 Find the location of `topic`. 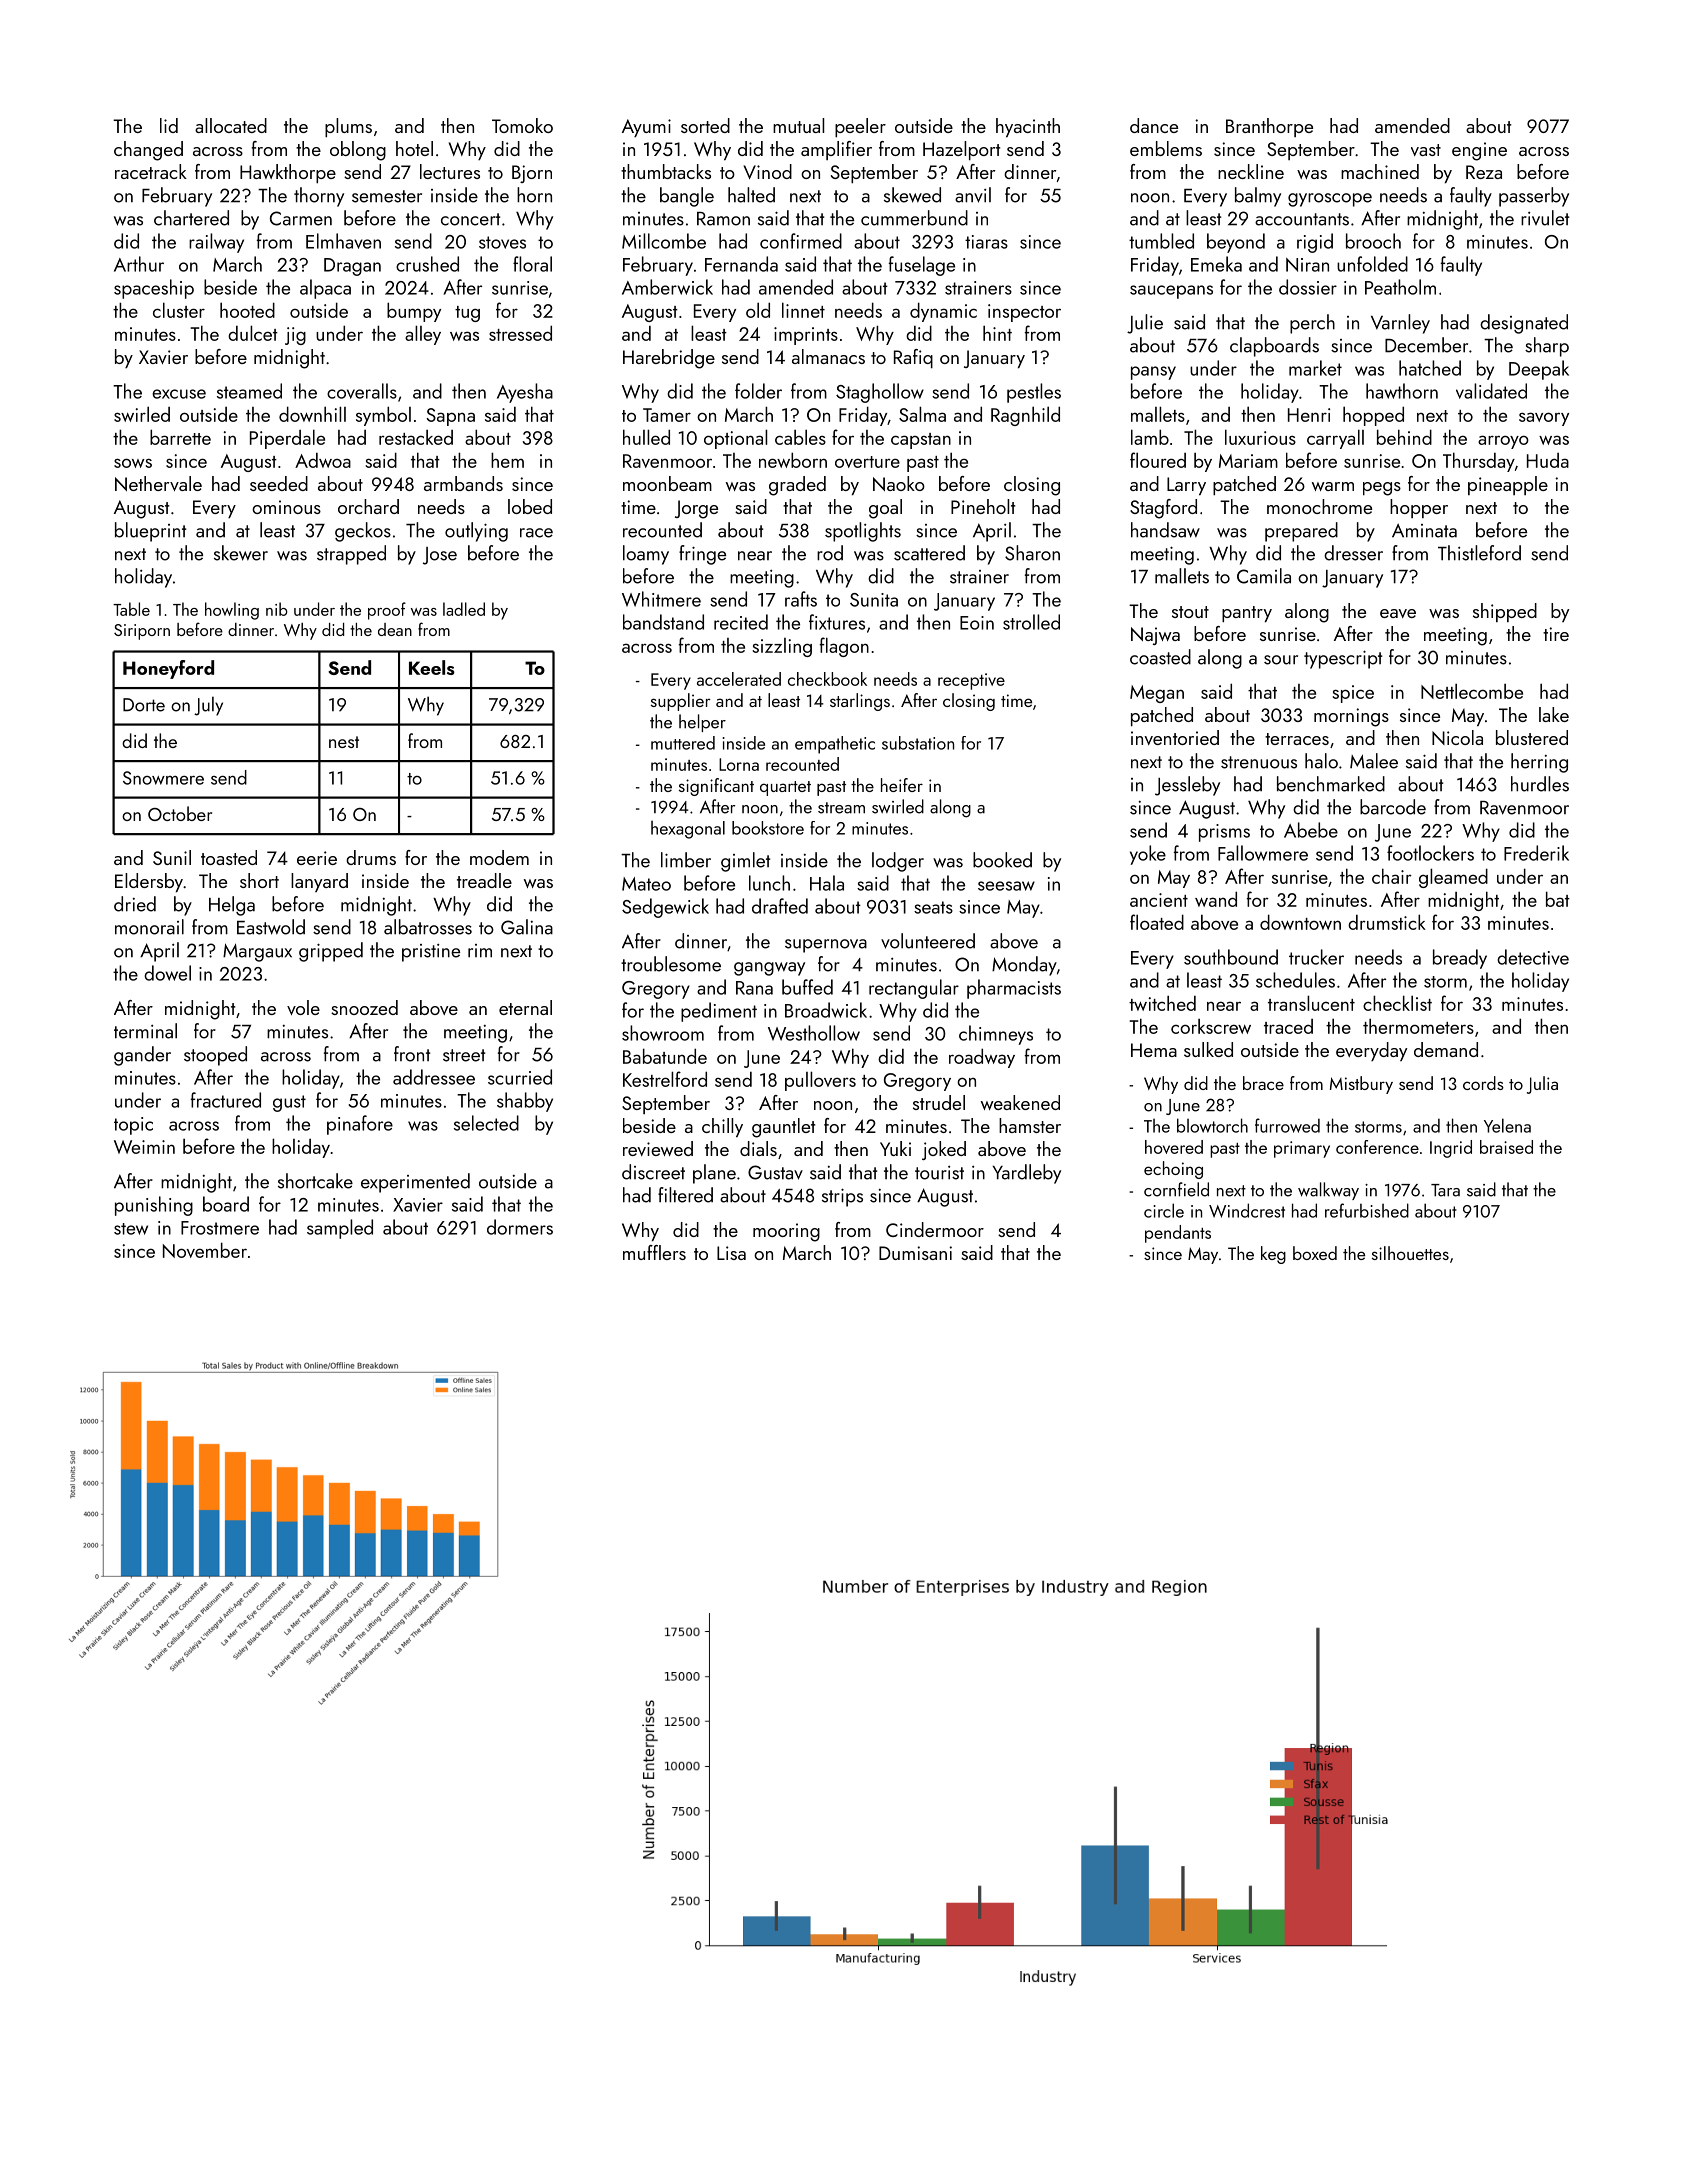

topic is located at coordinates (133, 1126).
